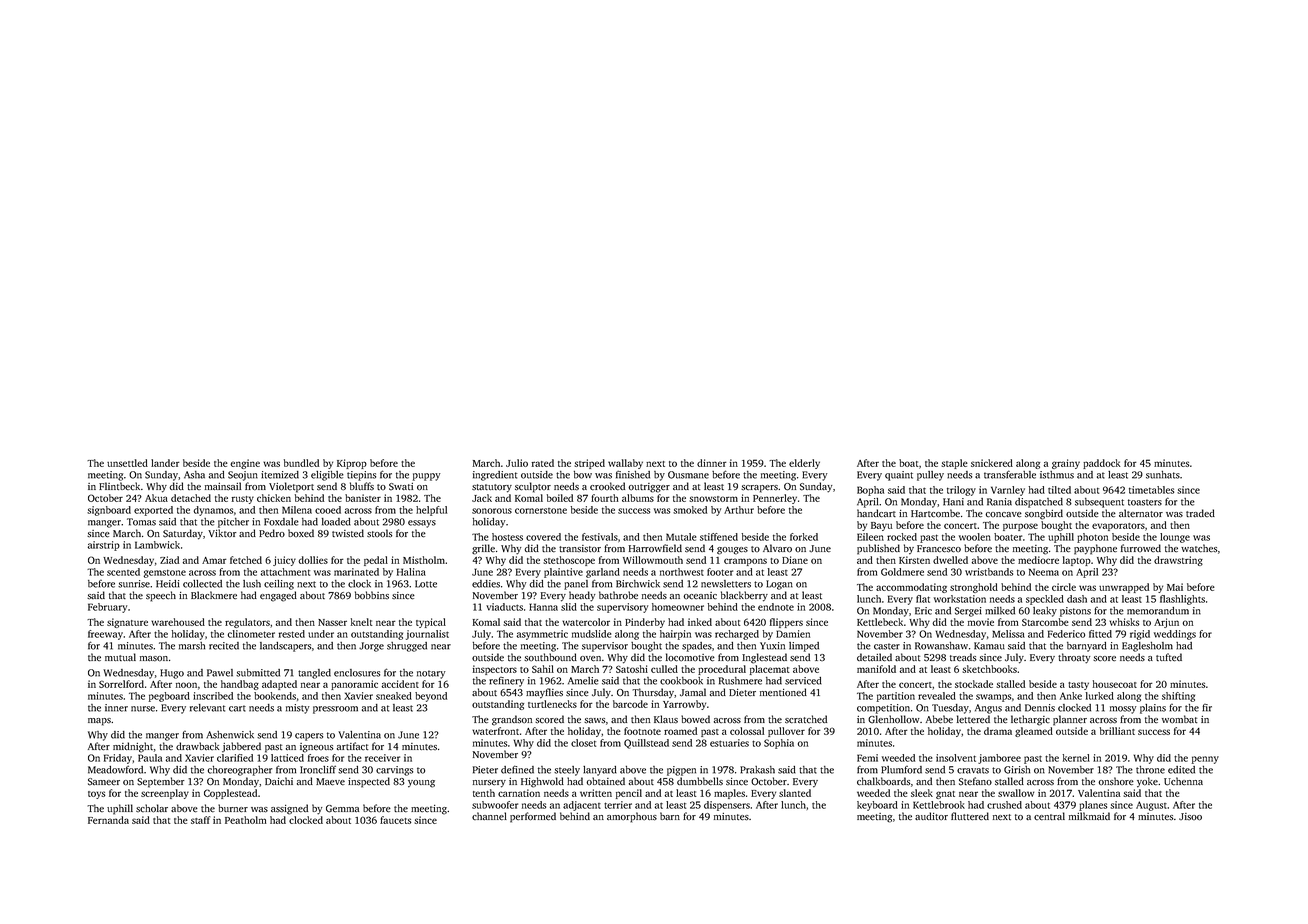  What do you see at coordinates (230, 794) in the screenshot?
I see `Copplestead` at bounding box center [230, 794].
